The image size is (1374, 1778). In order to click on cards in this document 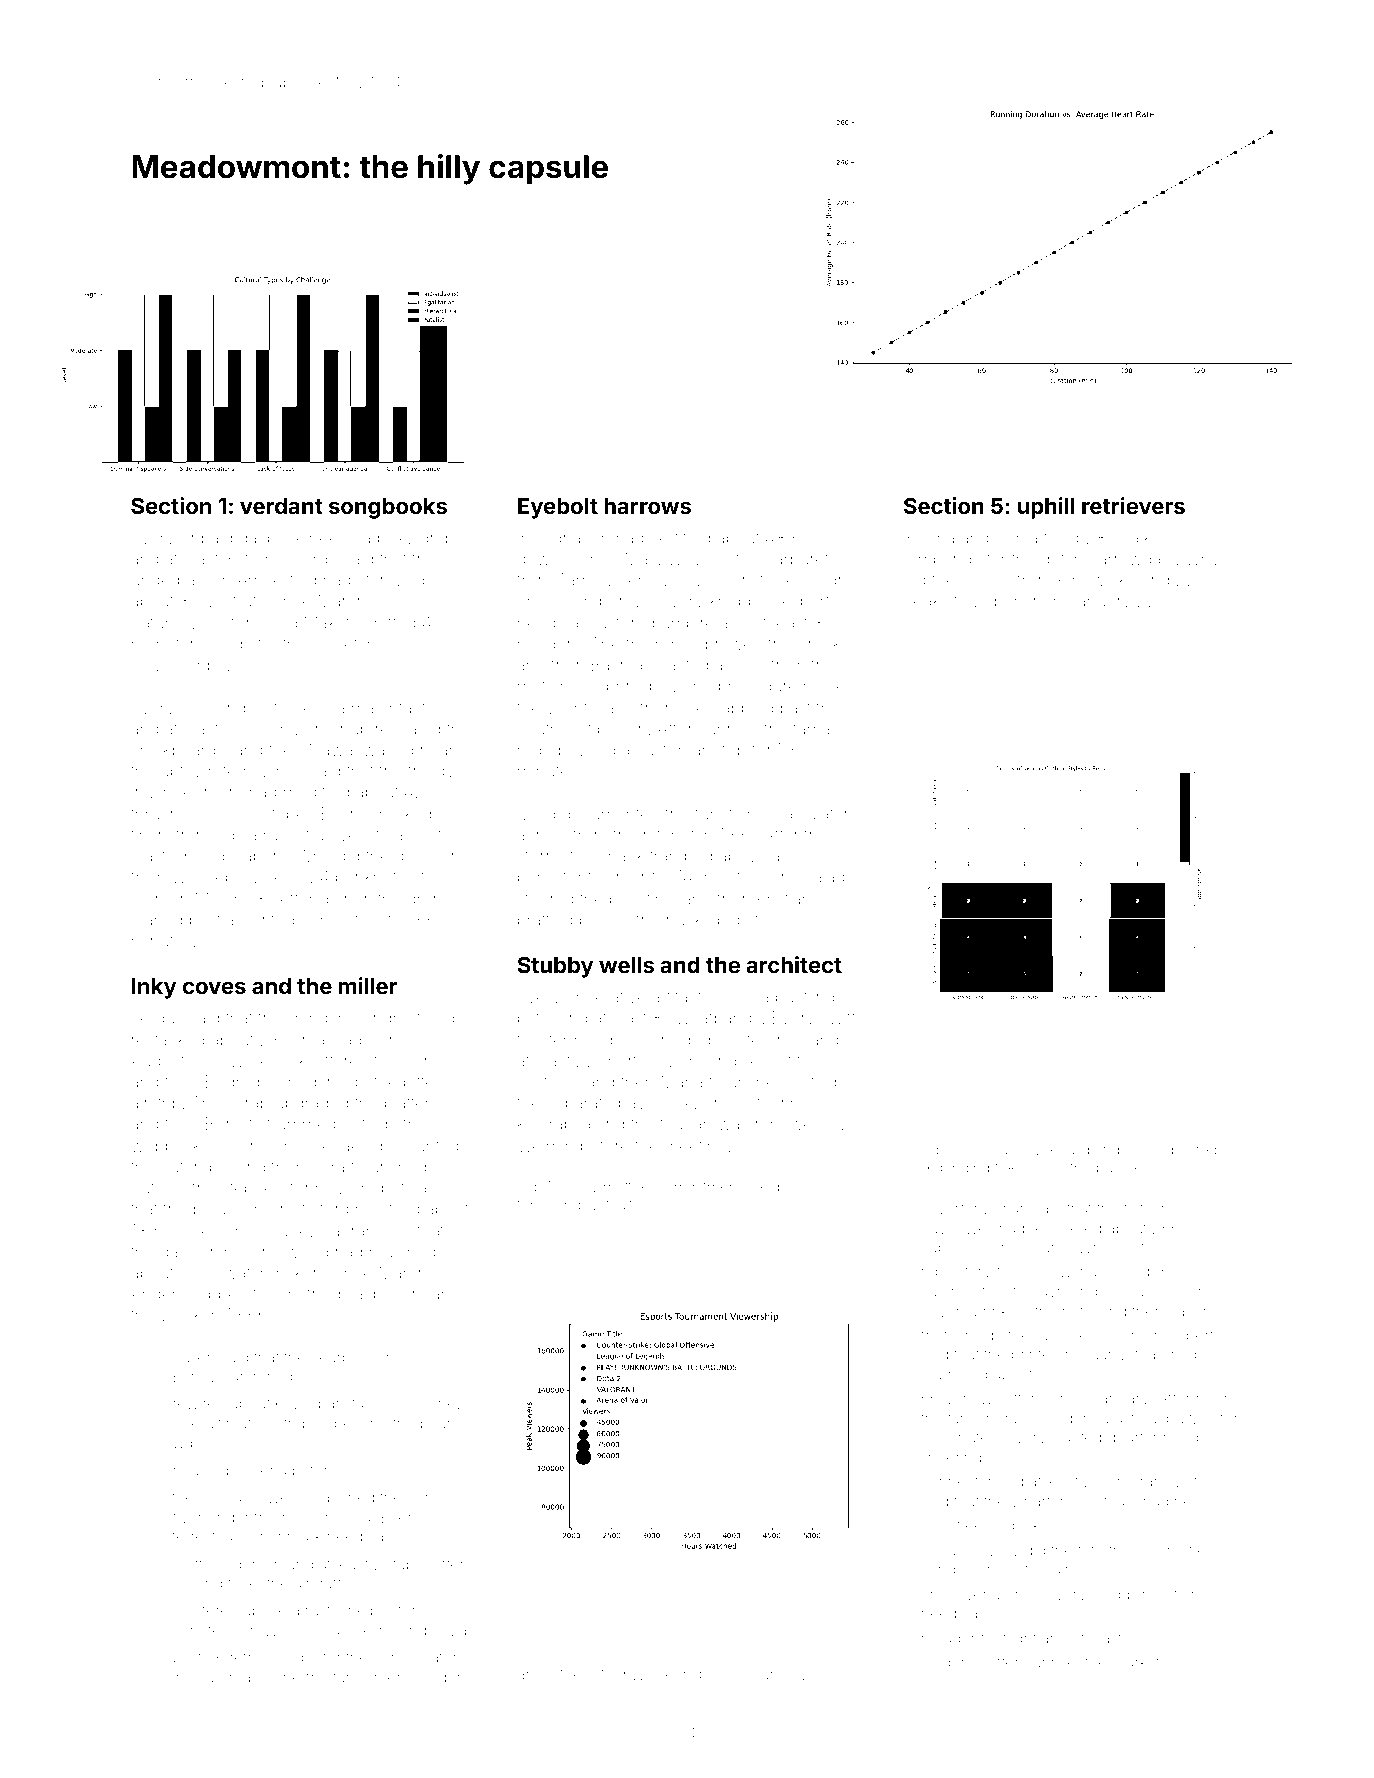, I will do `click(230, 643)`.
